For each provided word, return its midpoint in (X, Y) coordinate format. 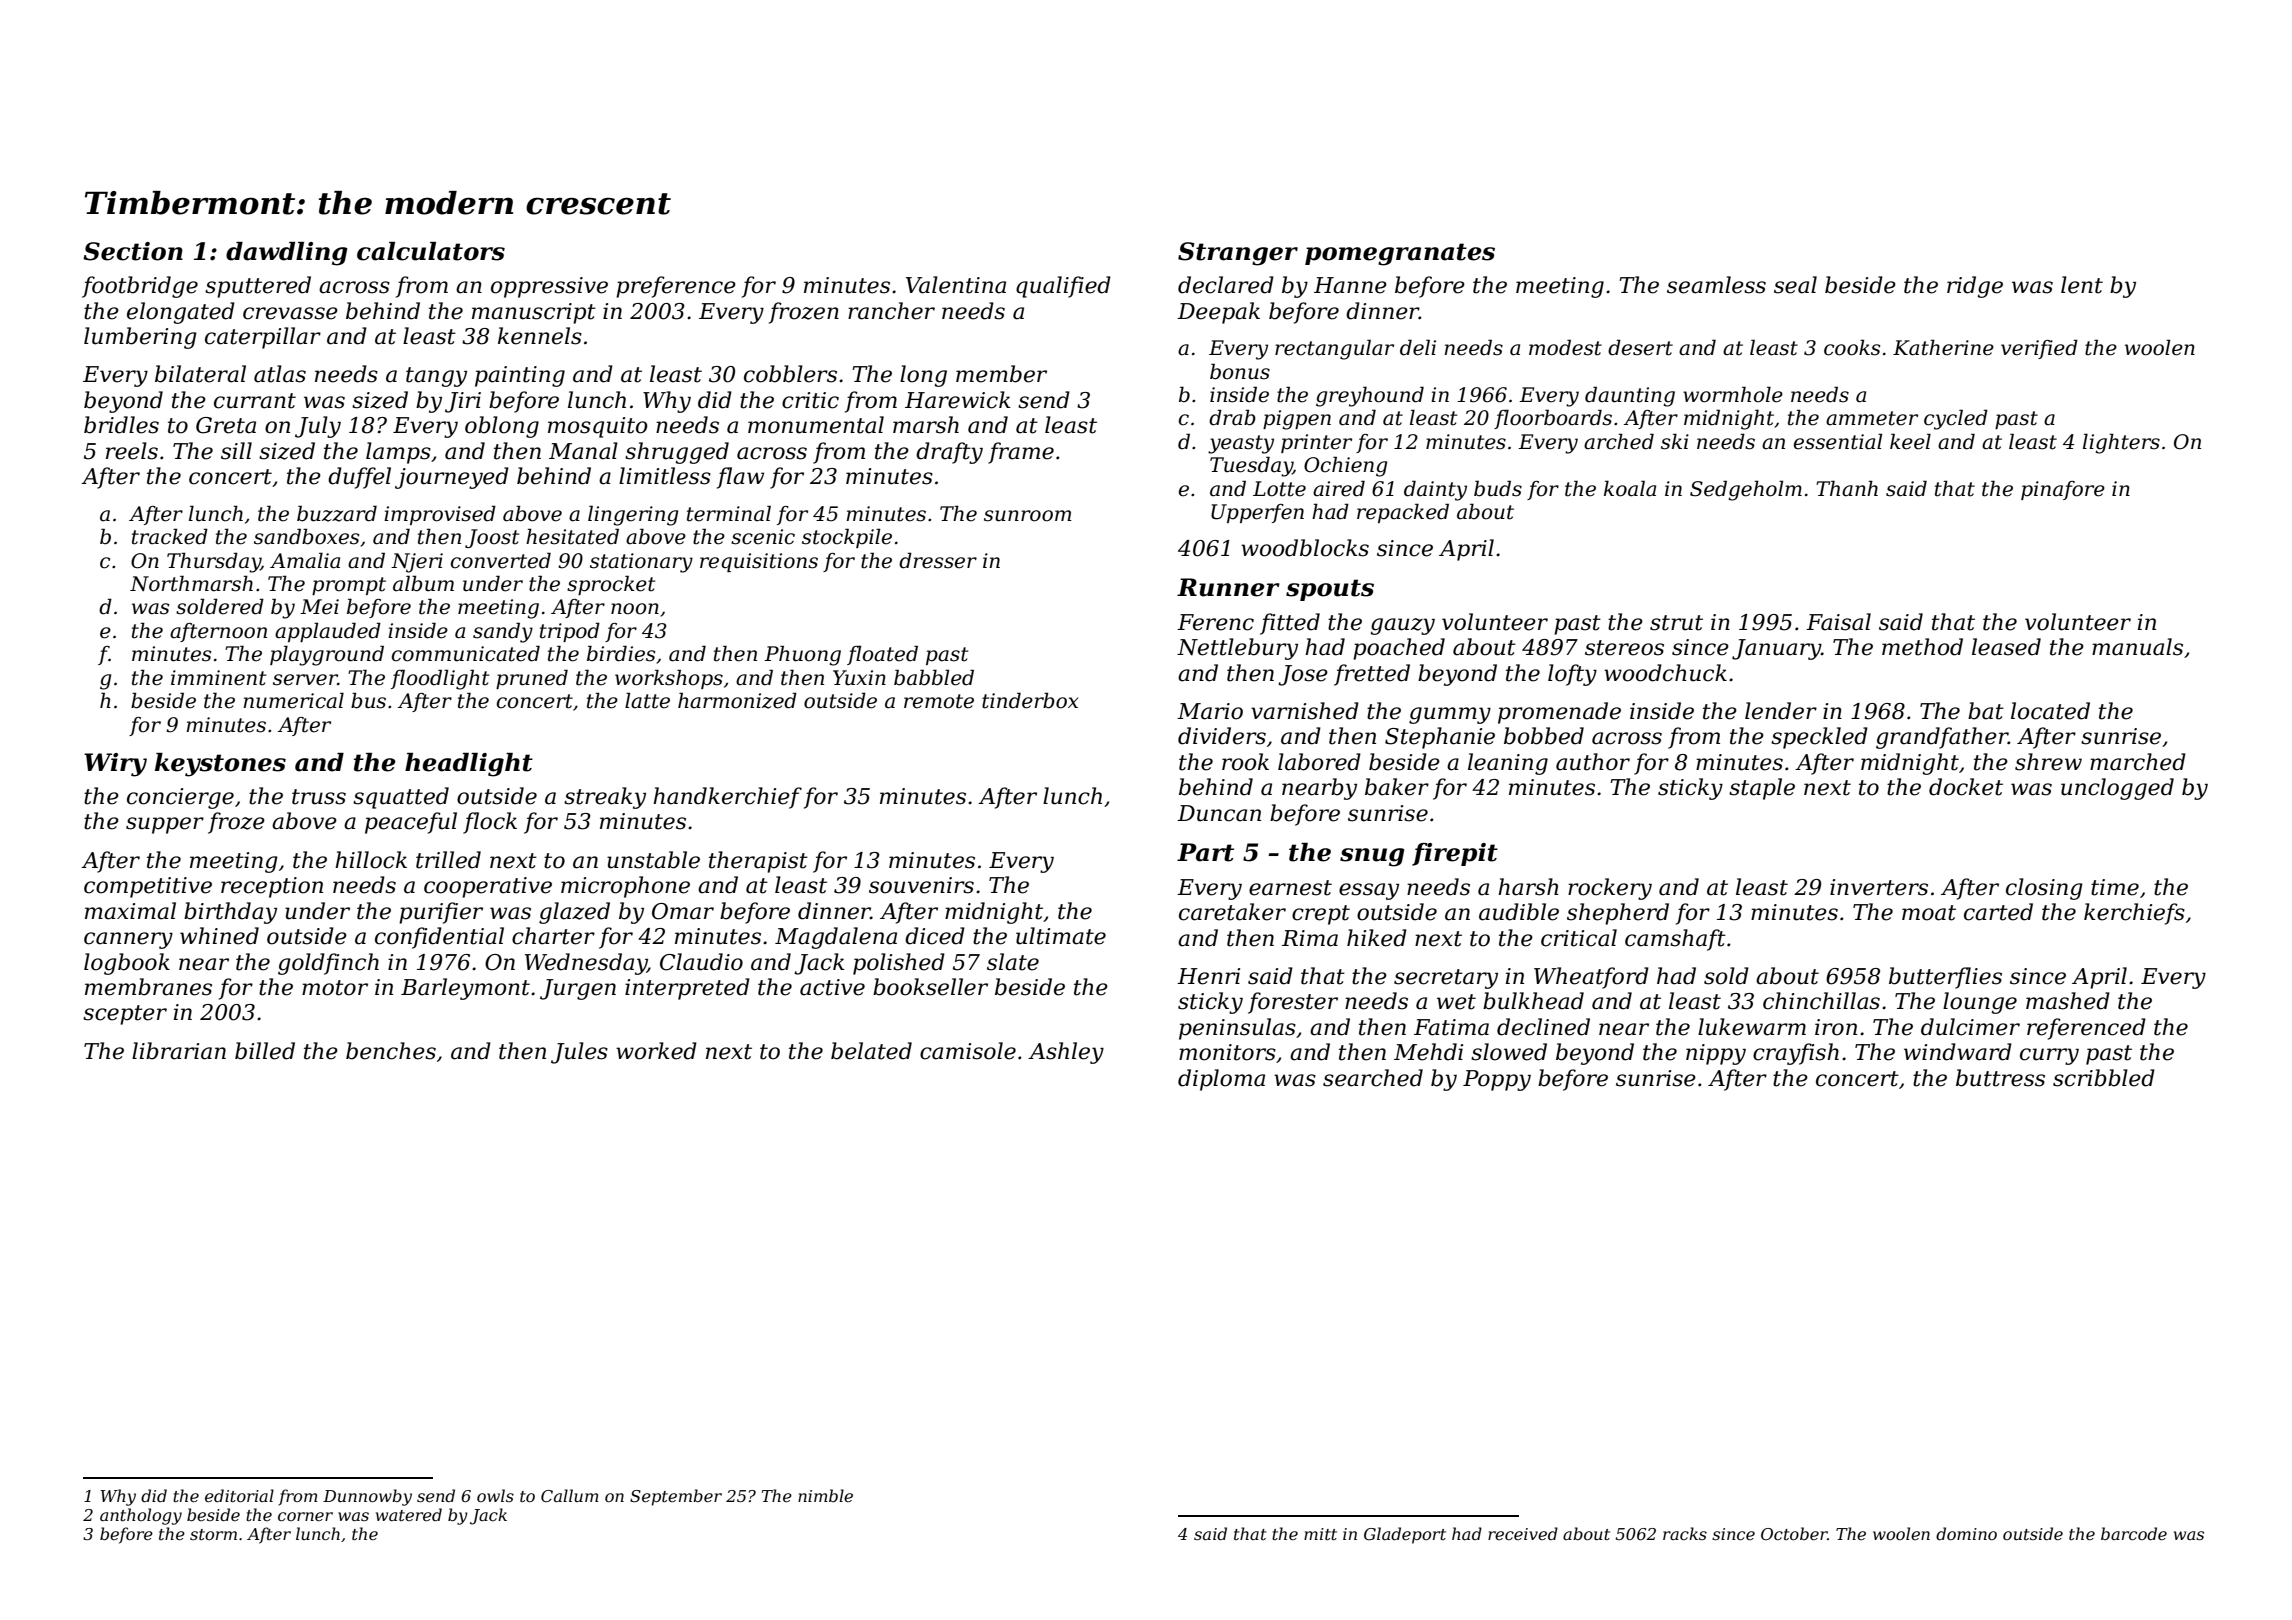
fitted (1290, 624)
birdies (621, 653)
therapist (758, 862)
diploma (1221, 1080)
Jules (579, 1053)
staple (1762, 789)
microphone (625, 887)
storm (213, 1534)
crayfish (1796, 1054)
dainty (1435, 490)
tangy (436, 377)
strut (1676, 623)
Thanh (1847, 488)
